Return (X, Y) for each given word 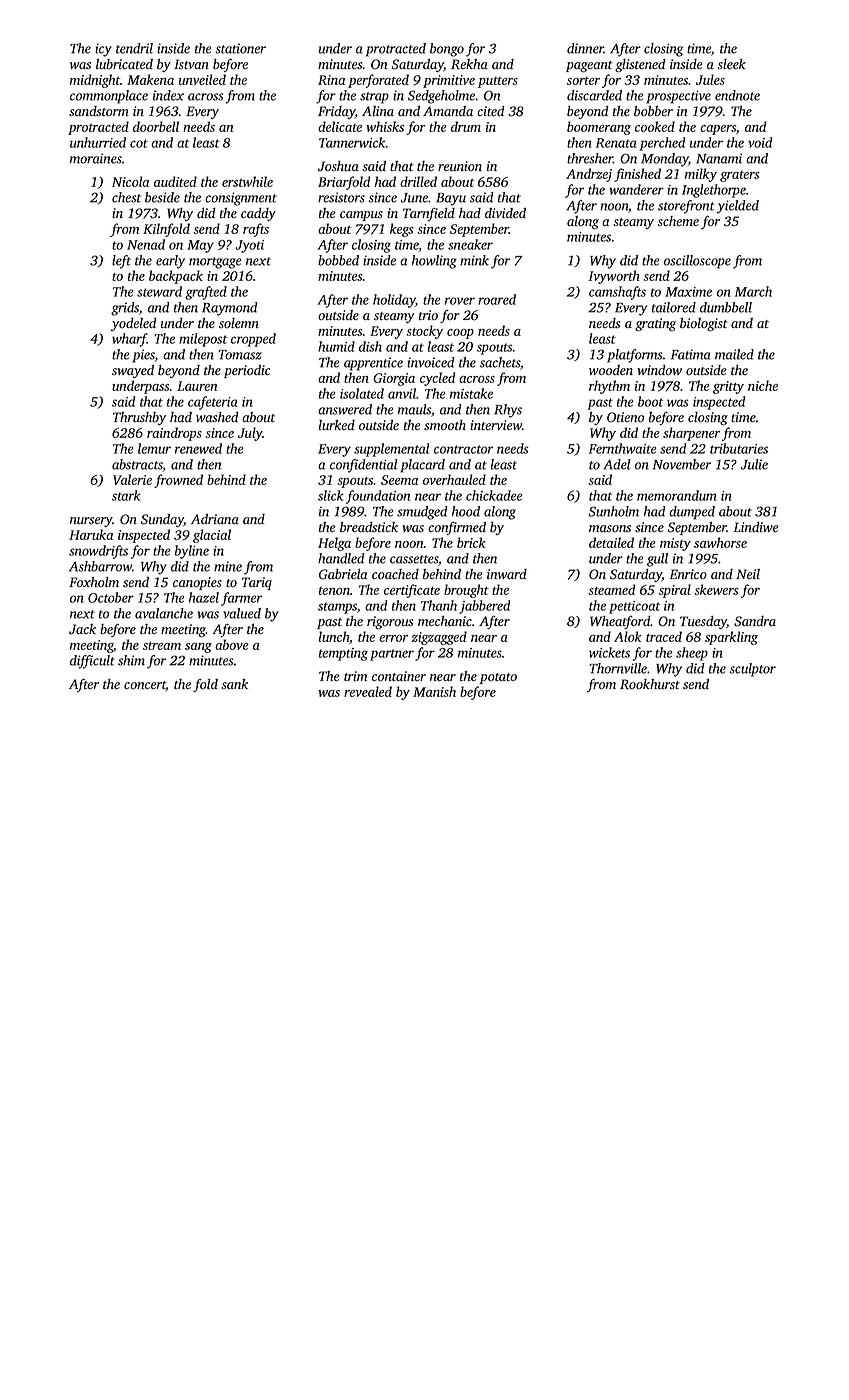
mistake (471, 393)
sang (198, 648)
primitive (449, 81)
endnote (737, 95)
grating (655, 325)
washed (217, 417)
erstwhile (247, 181)
